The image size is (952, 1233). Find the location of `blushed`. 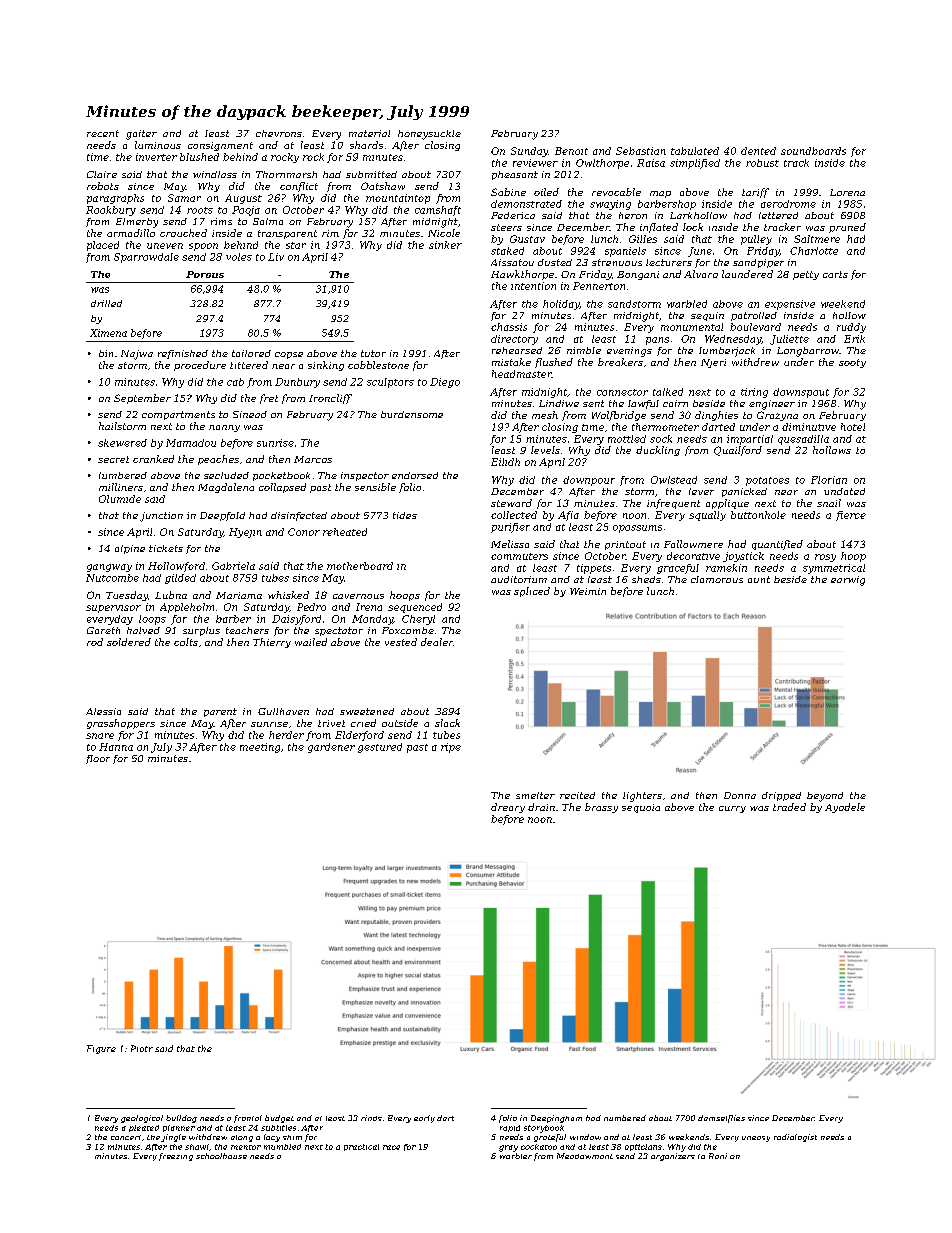

blushed is located at coordinates (199, 157).
